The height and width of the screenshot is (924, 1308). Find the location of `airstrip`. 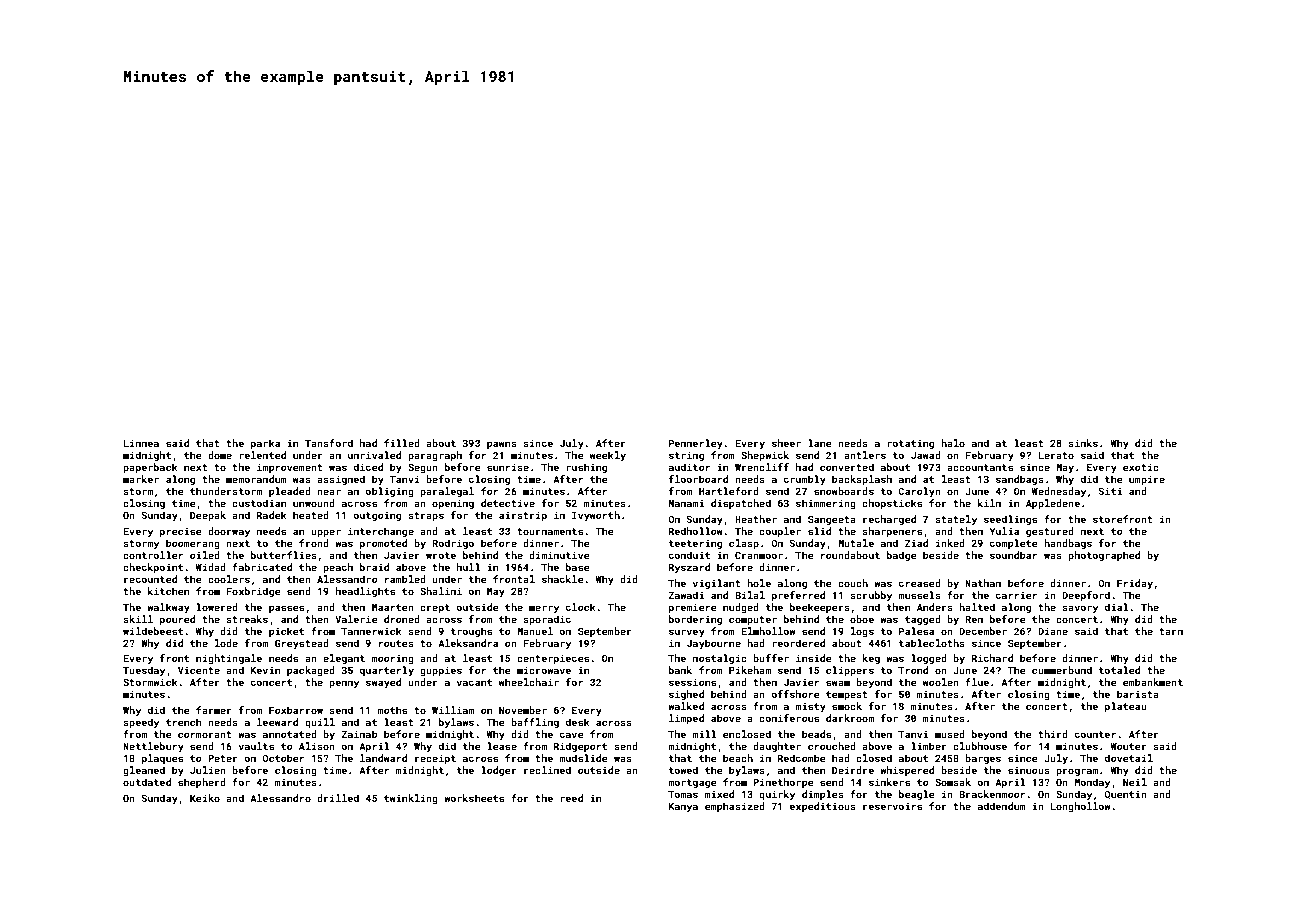

airstrip is located at coordinates (523, 516).
